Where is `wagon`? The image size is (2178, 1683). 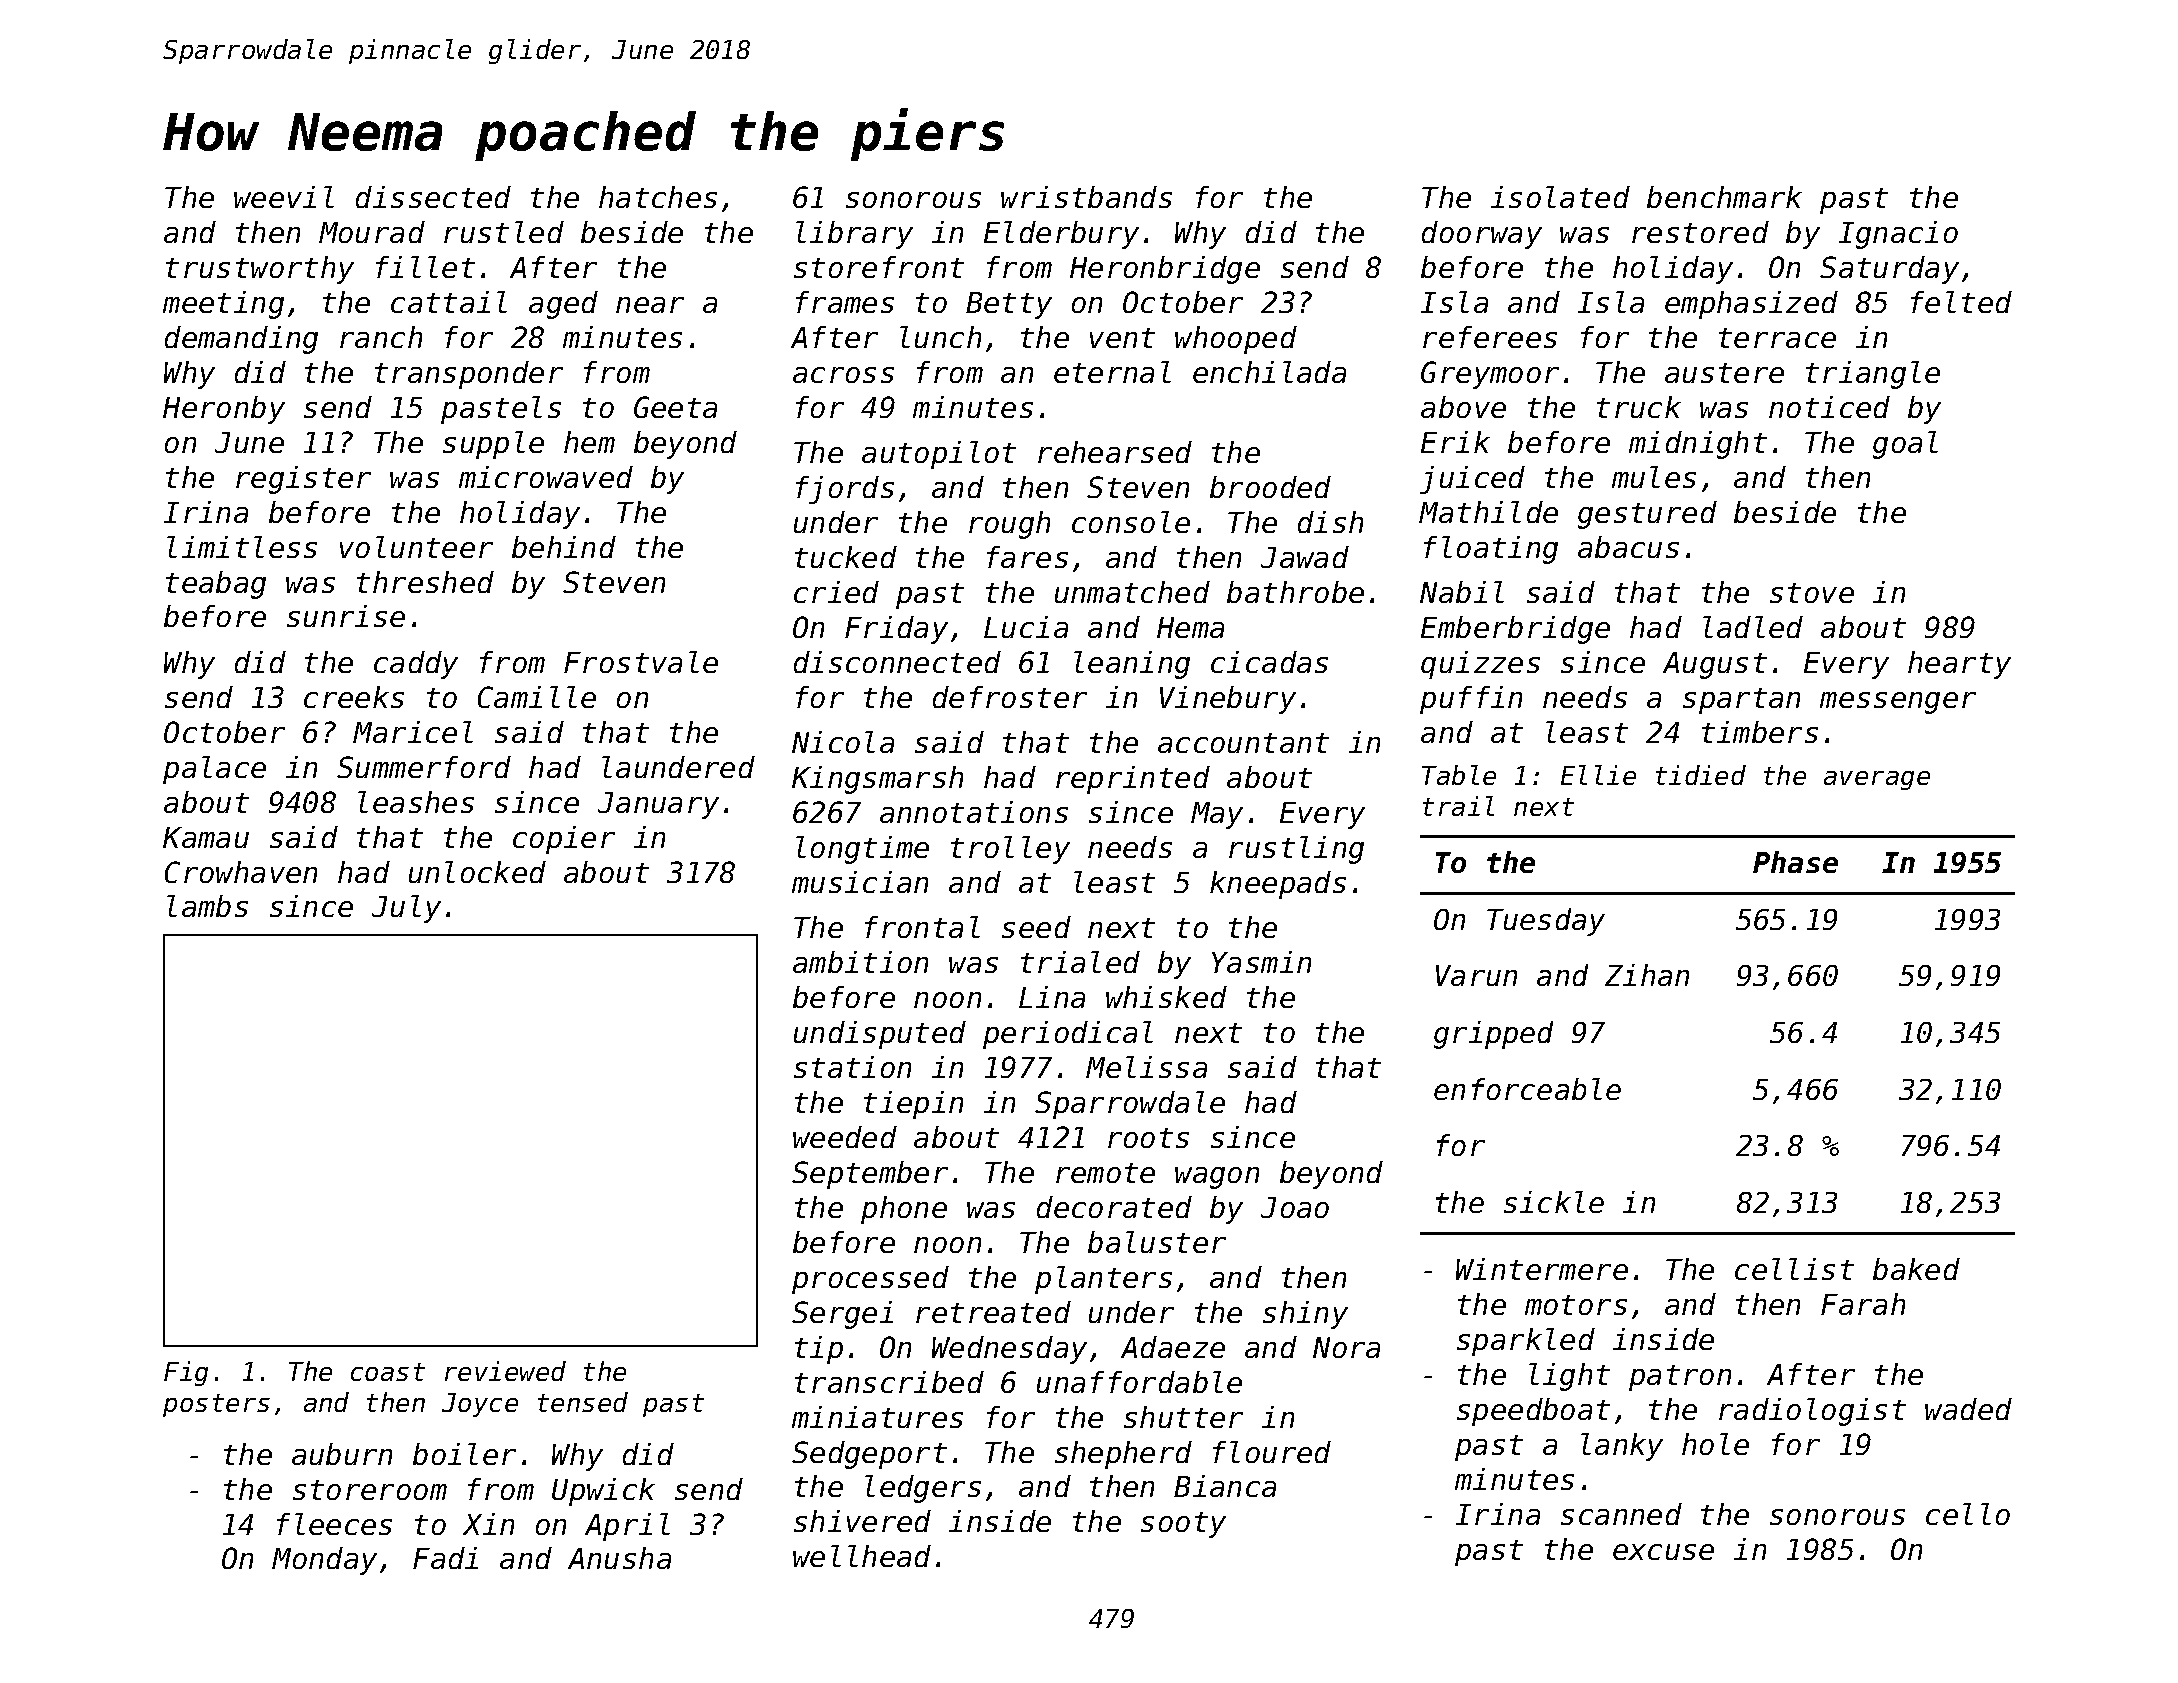 wagon is located at coordinates (1217, 1178).
